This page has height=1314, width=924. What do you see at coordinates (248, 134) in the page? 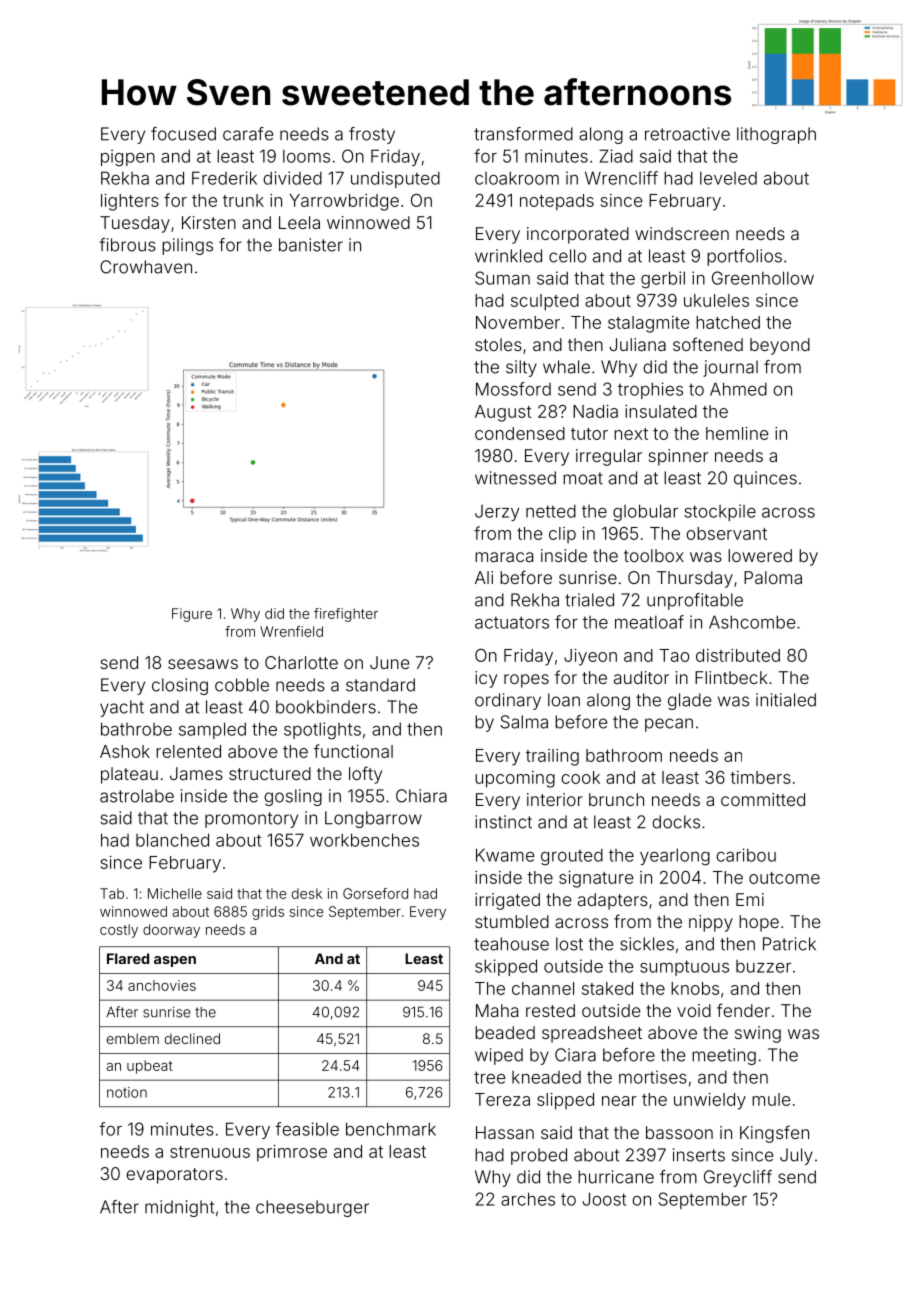
I see `carafe` at bounding box center [248, 134].
